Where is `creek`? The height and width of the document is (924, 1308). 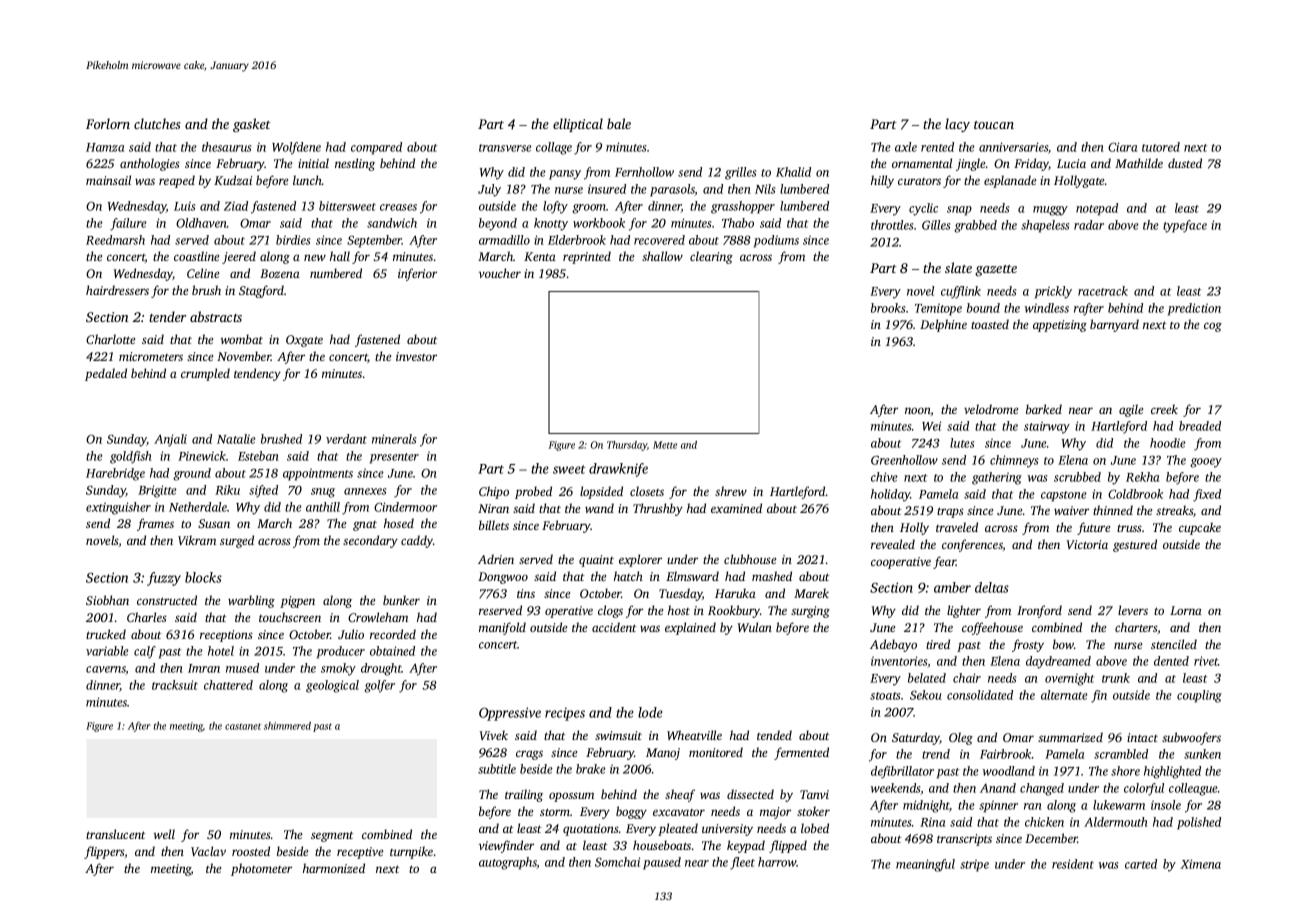 creek is located at coordinates (1164, 409).
